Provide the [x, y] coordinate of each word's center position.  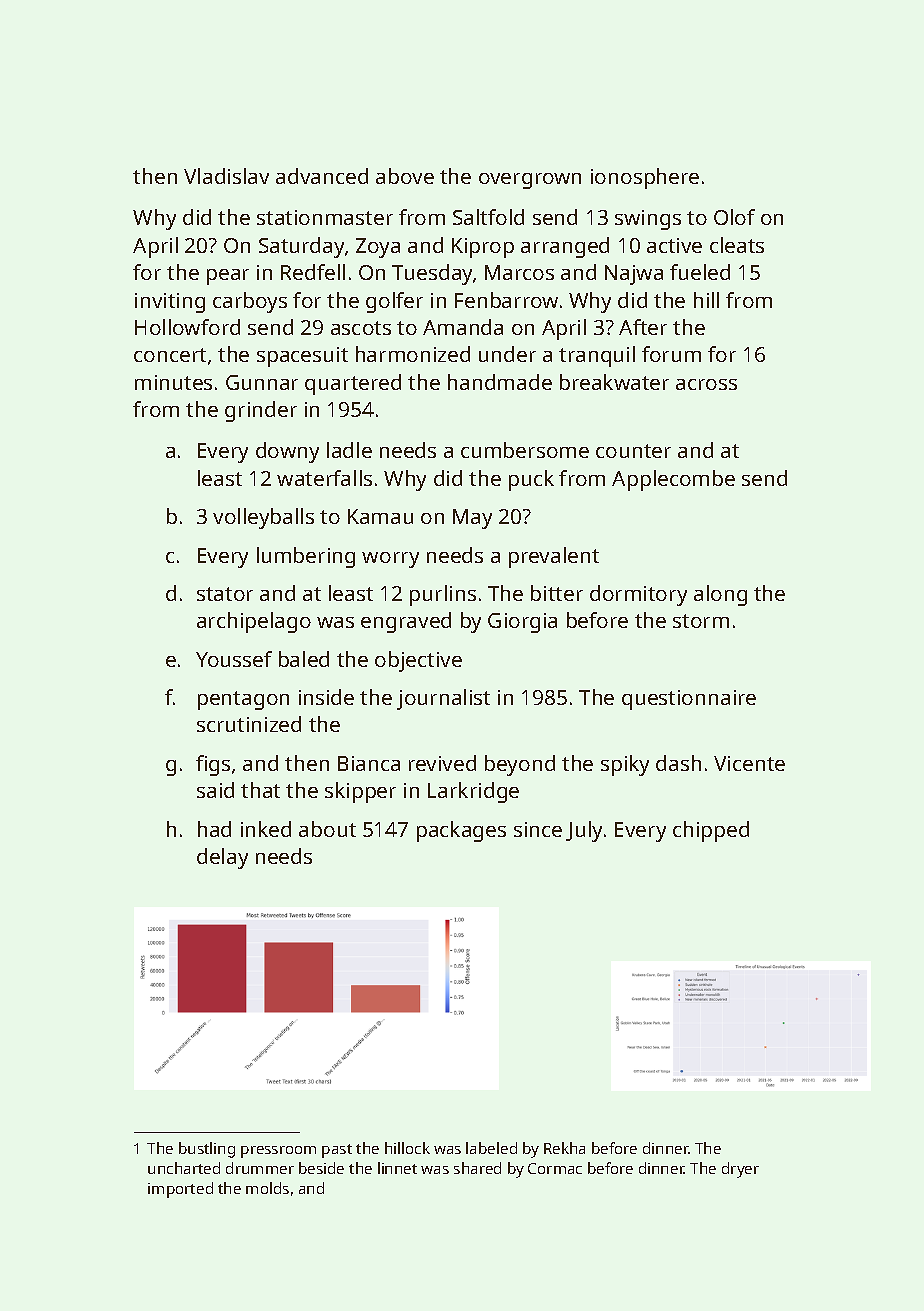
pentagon [243, 700]
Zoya [378, 248]
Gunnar [262, 382]
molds [267, 1188]
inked [266, 829]
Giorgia [522, 623]
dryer [740, 1170]
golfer [394, 302]
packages [461, 831]
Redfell [313, 272]
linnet [397, 1168]
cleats [737, 245]
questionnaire [689, 700]
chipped [711, 831]
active [674, 245]
